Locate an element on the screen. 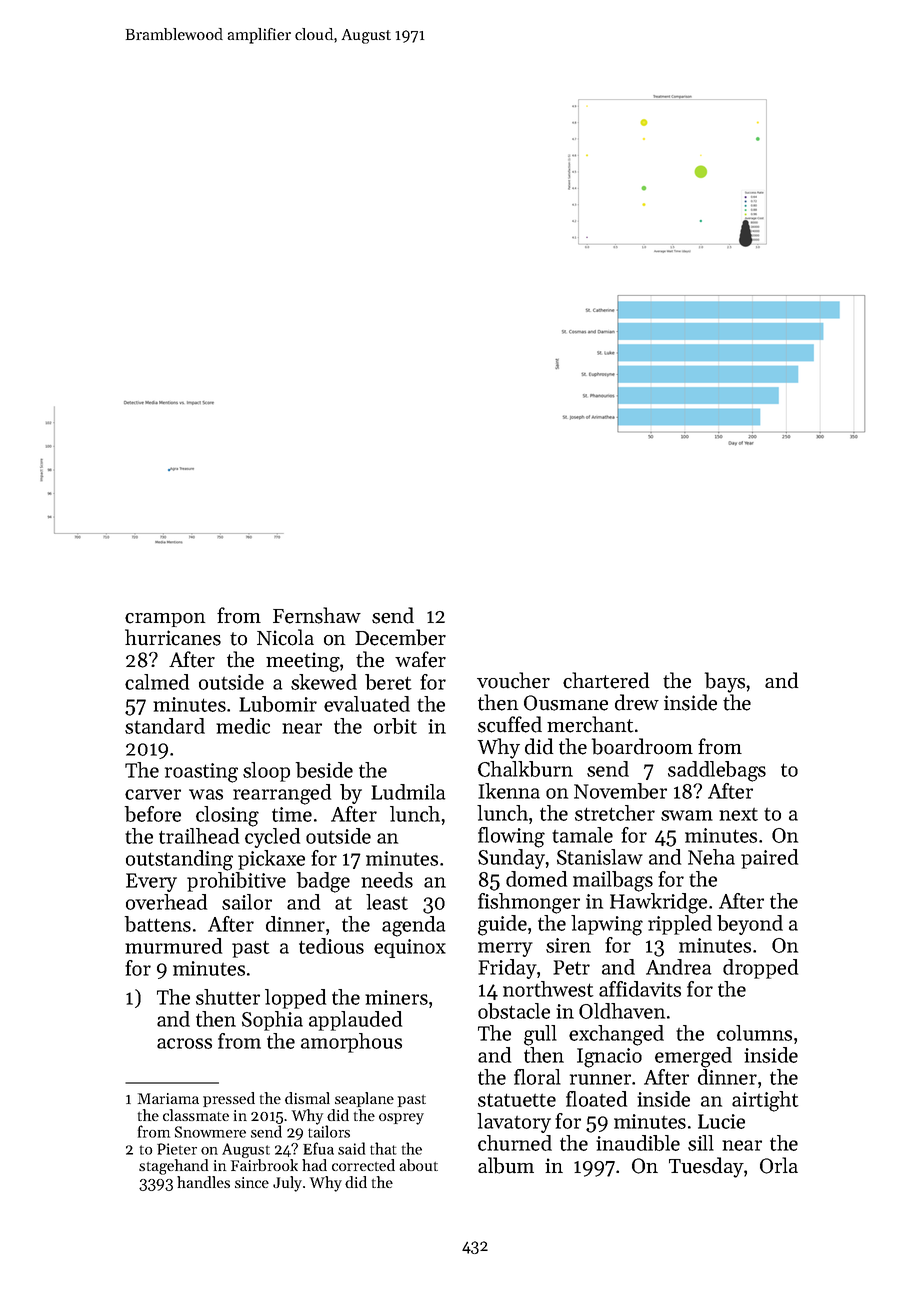 This screenshot has width=924, height=1314. saddlebags is located at coordinates (717, 771).
